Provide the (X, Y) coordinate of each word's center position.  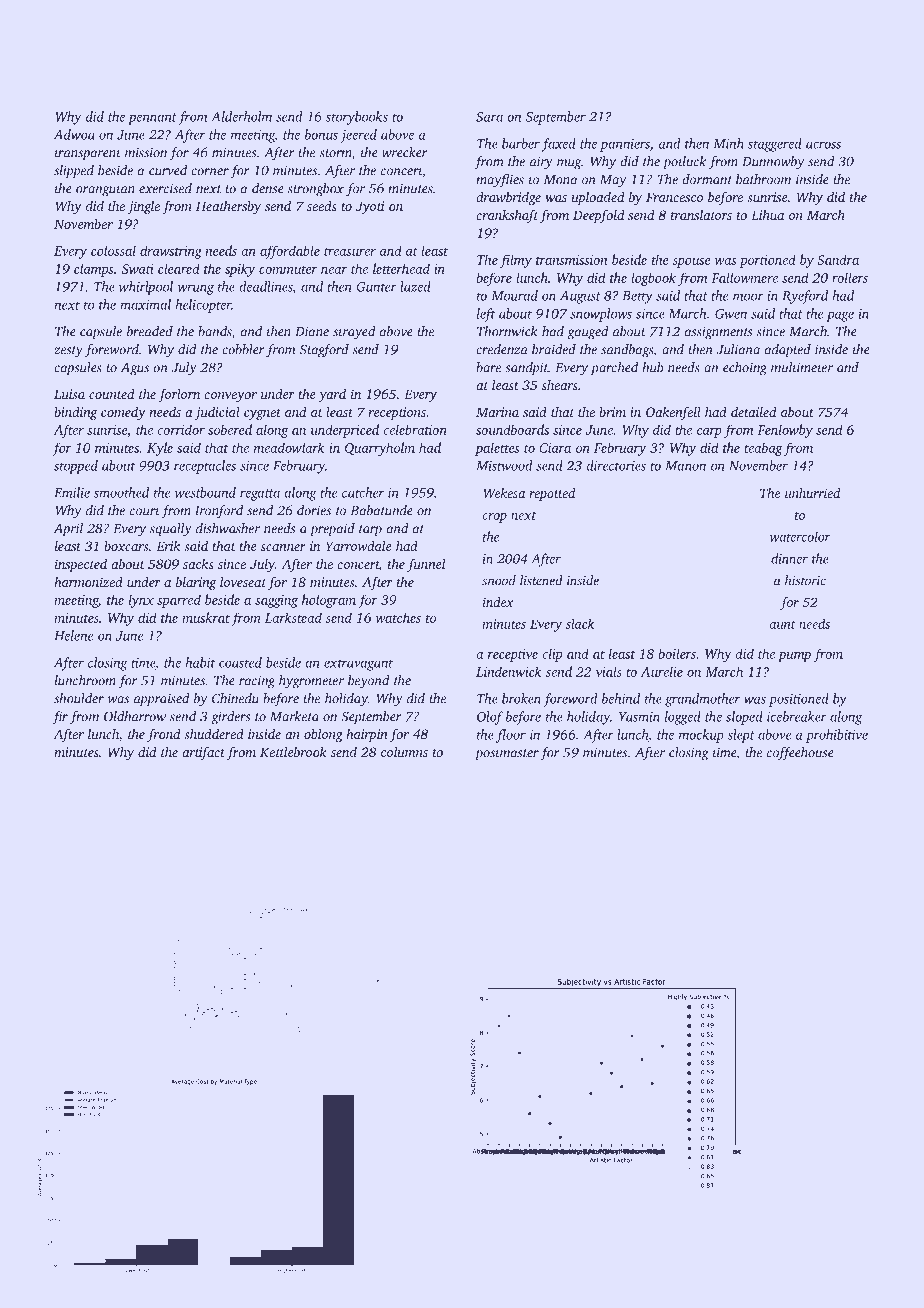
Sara (489, 117)
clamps (93, 270)
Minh (728, 143)
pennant (152, 119)
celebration (415, 429)
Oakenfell (673, 413)
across (823, 145)
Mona (561, 180)
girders (230, 718)
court (145, 511)
